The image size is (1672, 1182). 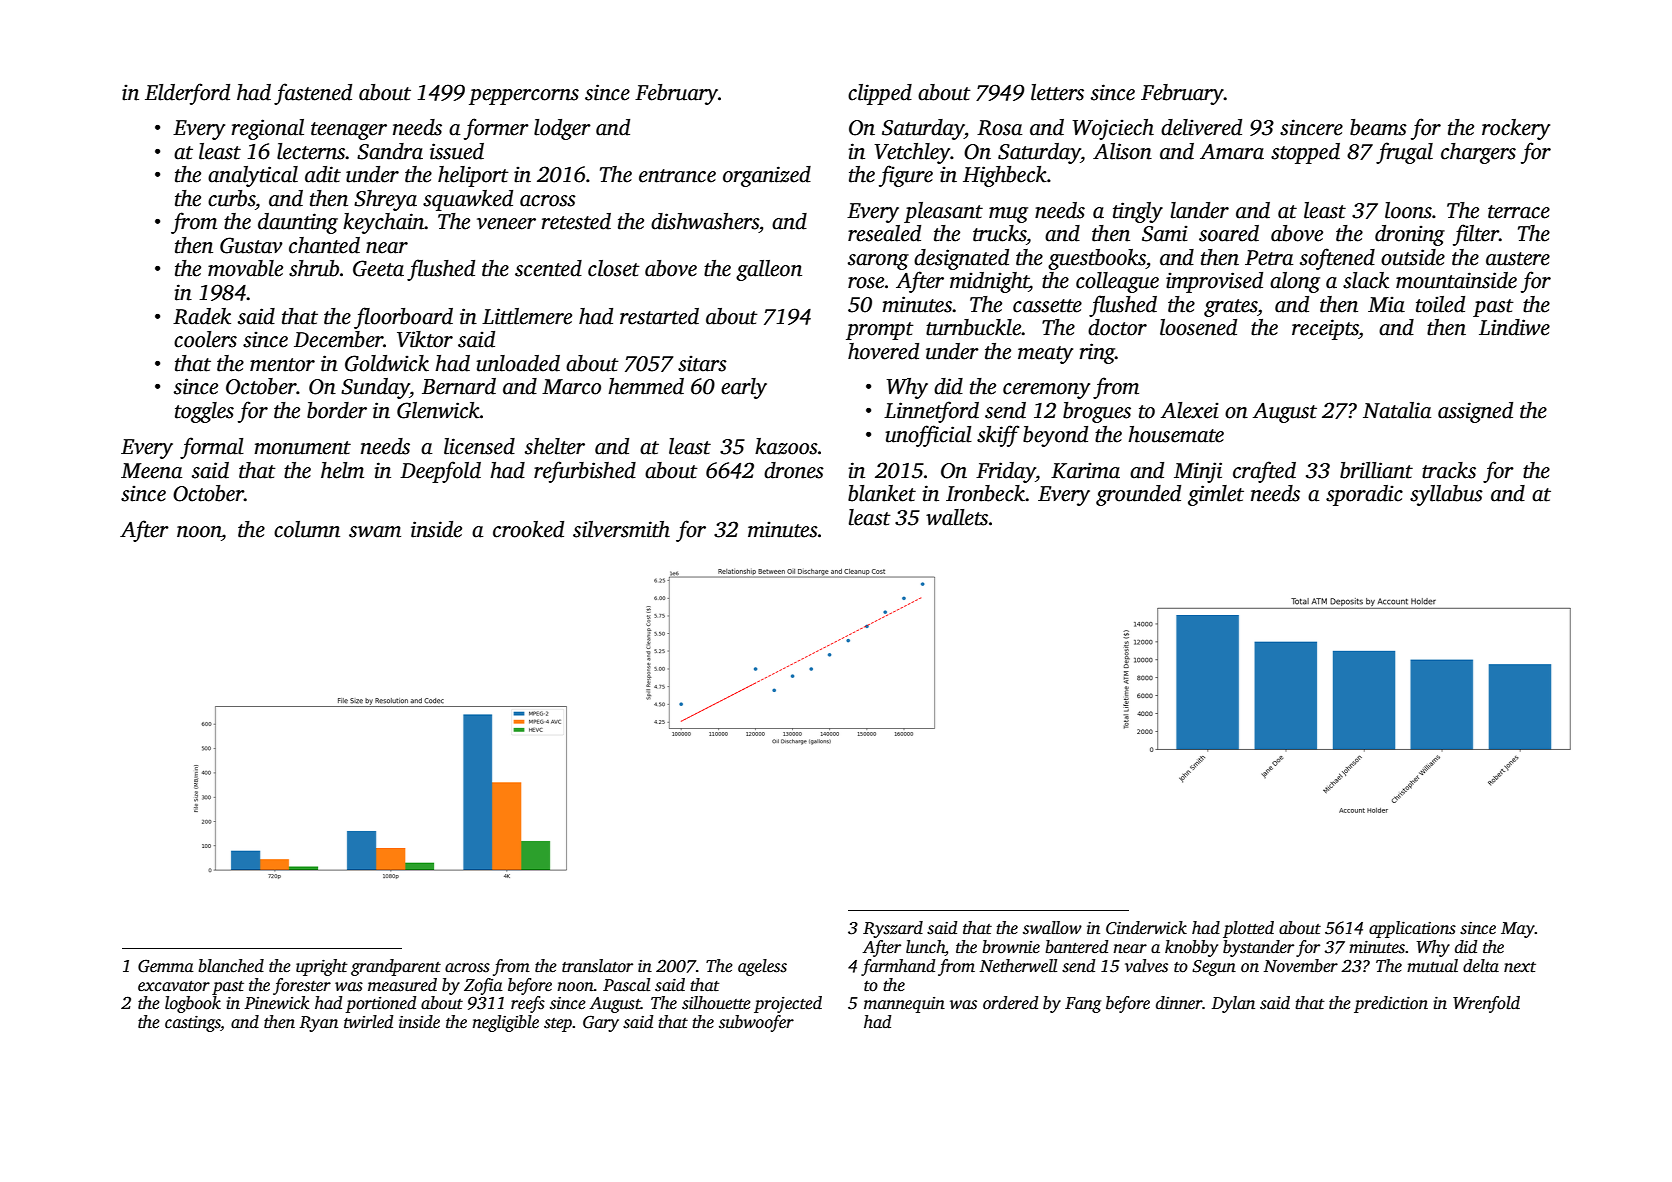 What do you see at coordinates (1146, 928) in the screenshot?
I see `Cinderwick` at bounding box center [1146, 928].
